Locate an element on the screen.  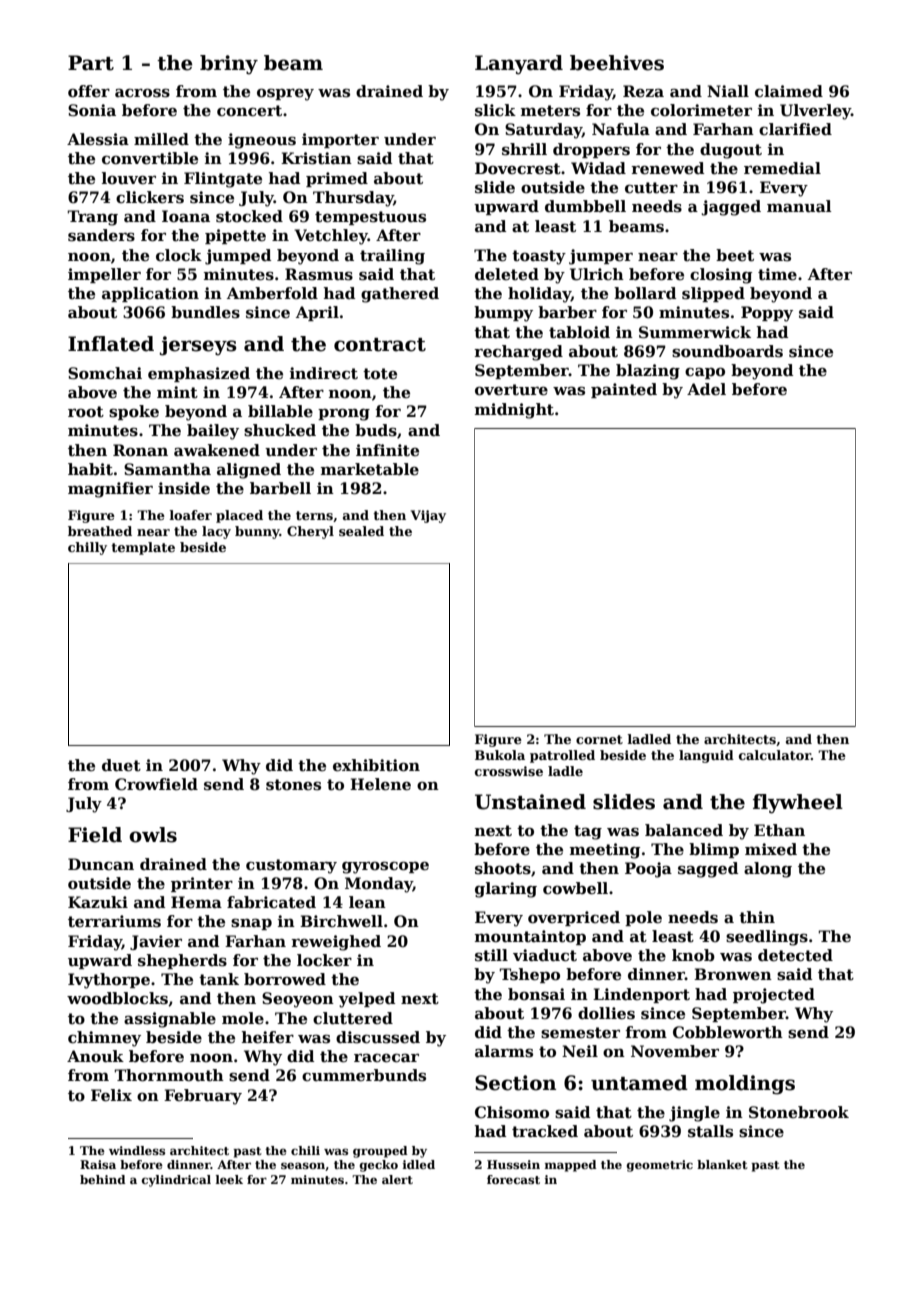
Raisa is located at coordinates (98, 1164).
